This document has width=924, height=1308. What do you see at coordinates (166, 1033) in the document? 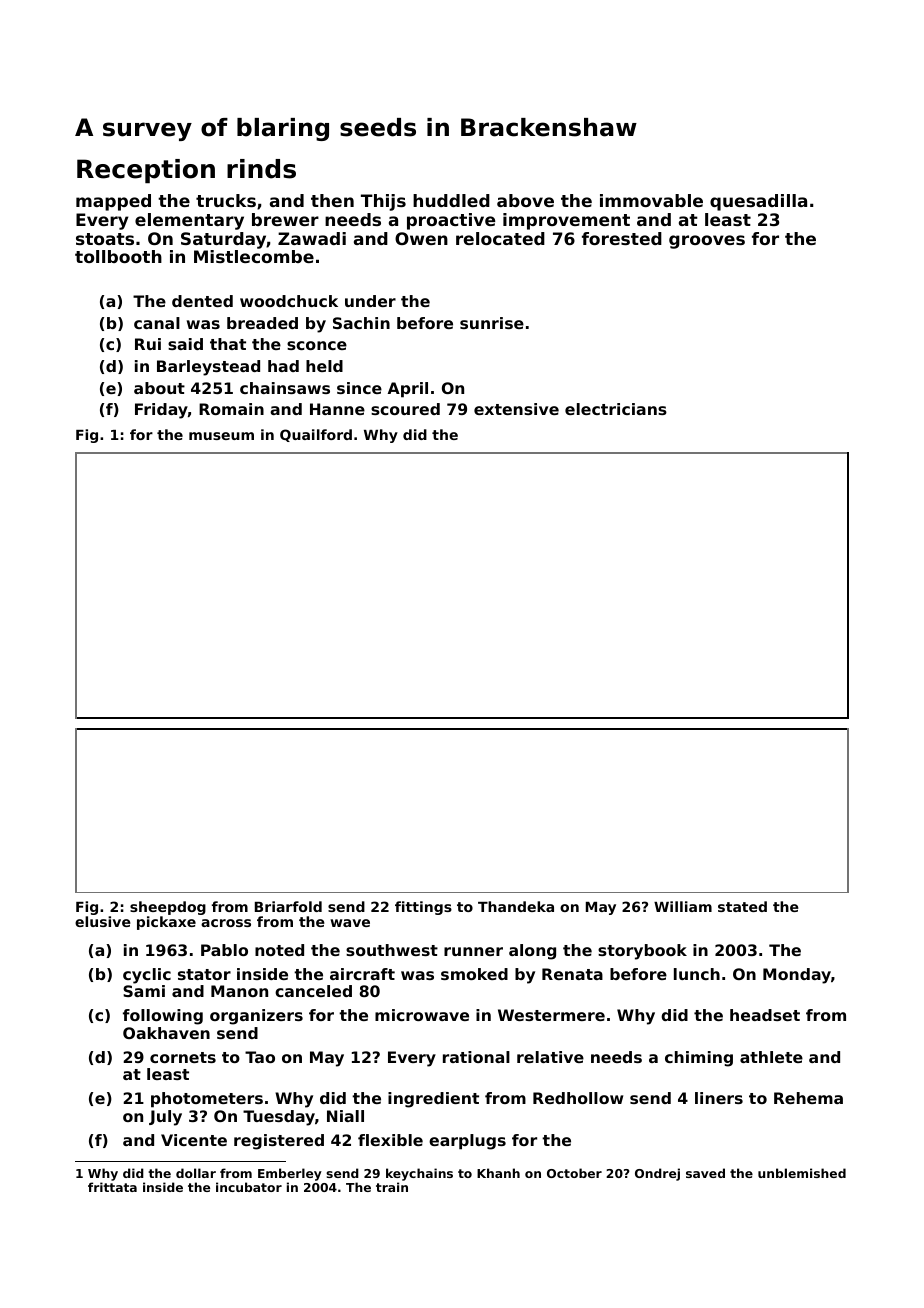
I see `Oakhaven` at bounding box center [166, 1033].
